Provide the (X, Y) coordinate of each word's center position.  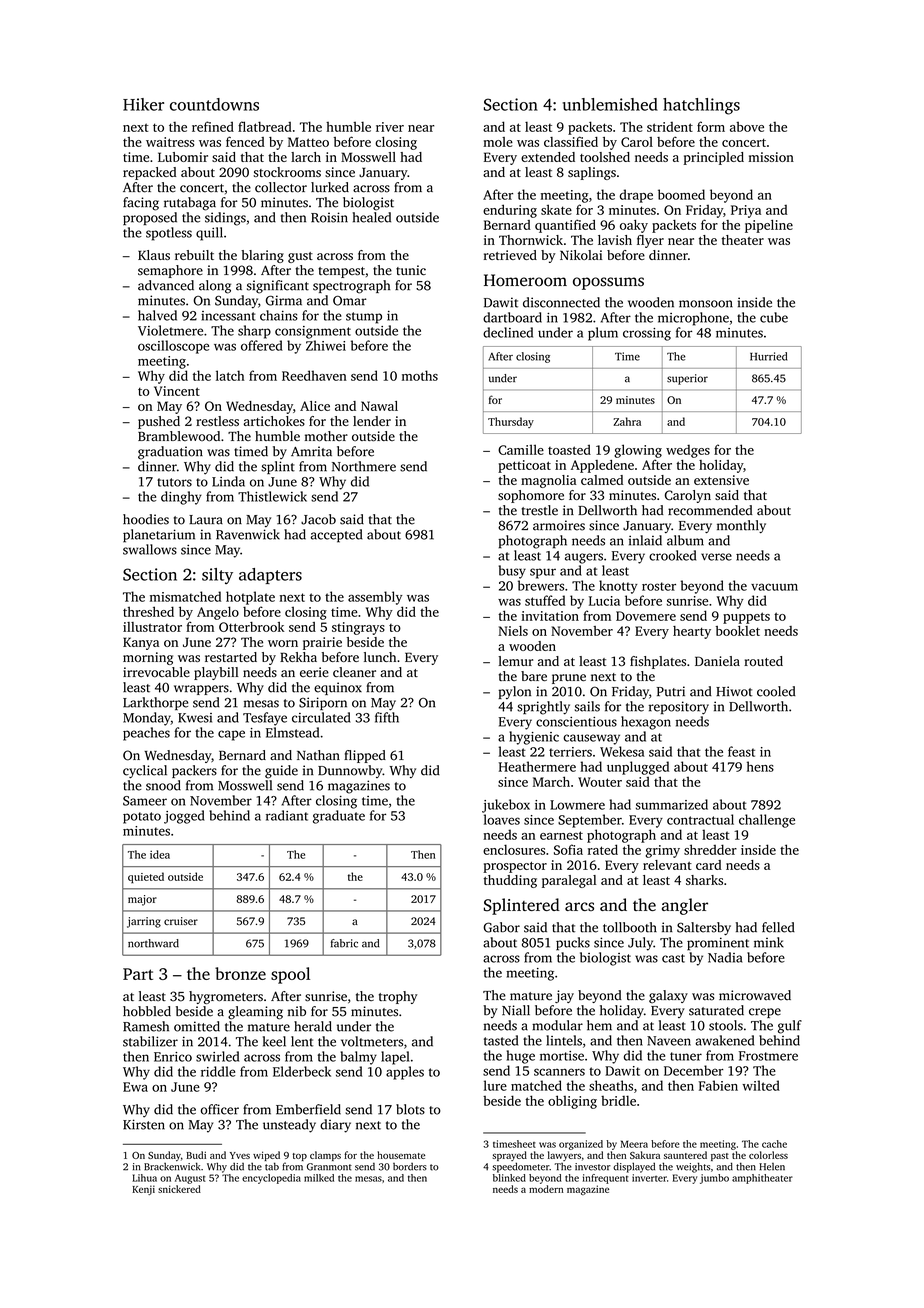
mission (771, 157)
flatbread (265, 126)
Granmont (329, 1167)
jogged (184, 817)
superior (687, 379)
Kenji (143, 1190)
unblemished (610, 104)
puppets (746, 618)
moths (420, 375)
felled (778, 927)
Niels (513, 631)
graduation (170, 453)
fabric (344, 943)
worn (283, 643)
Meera (634, 1144)
